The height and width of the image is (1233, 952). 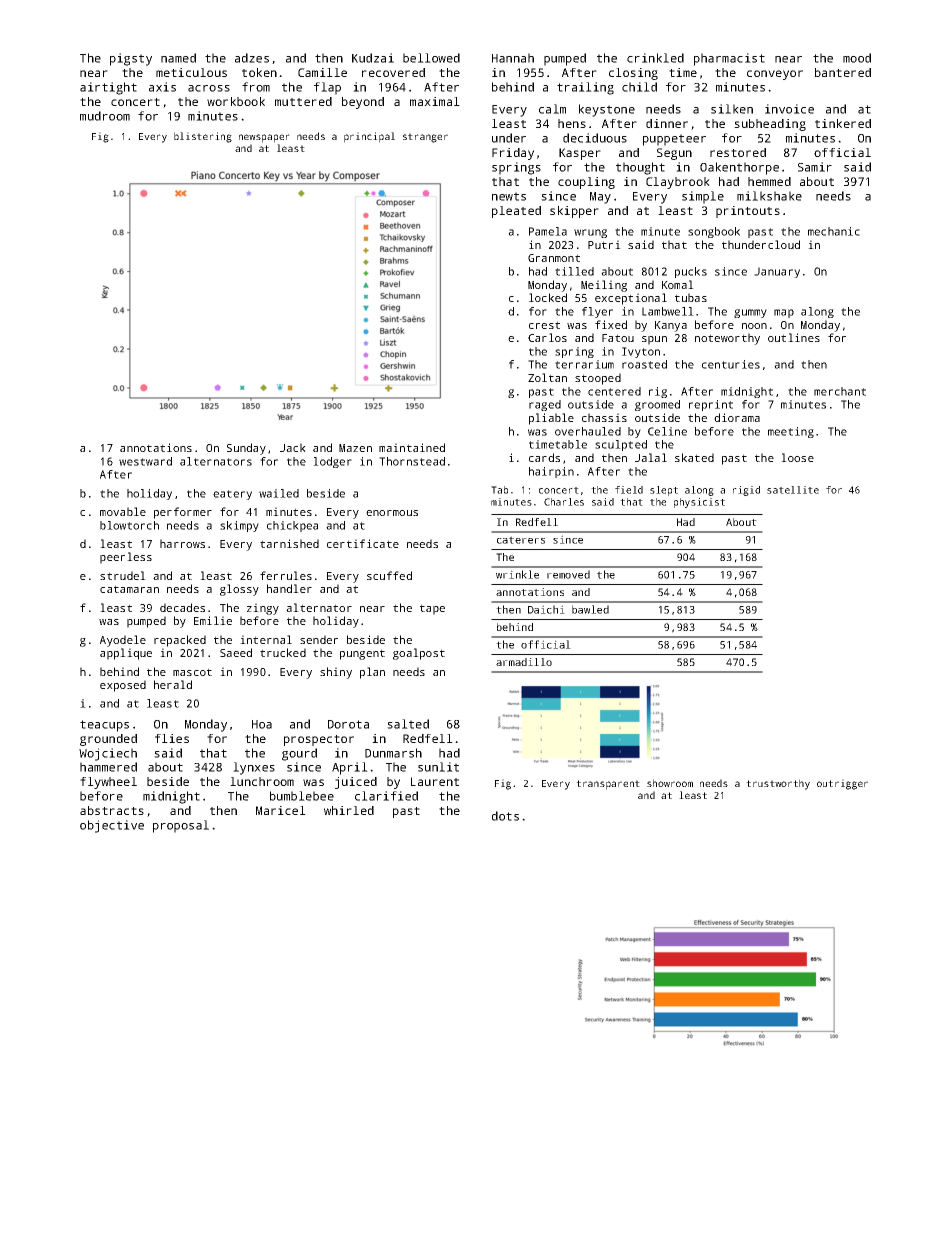 What do you see at coordinates (123, 641) in the image?
I see `Ayodele` at bounding box center [123, 641].
